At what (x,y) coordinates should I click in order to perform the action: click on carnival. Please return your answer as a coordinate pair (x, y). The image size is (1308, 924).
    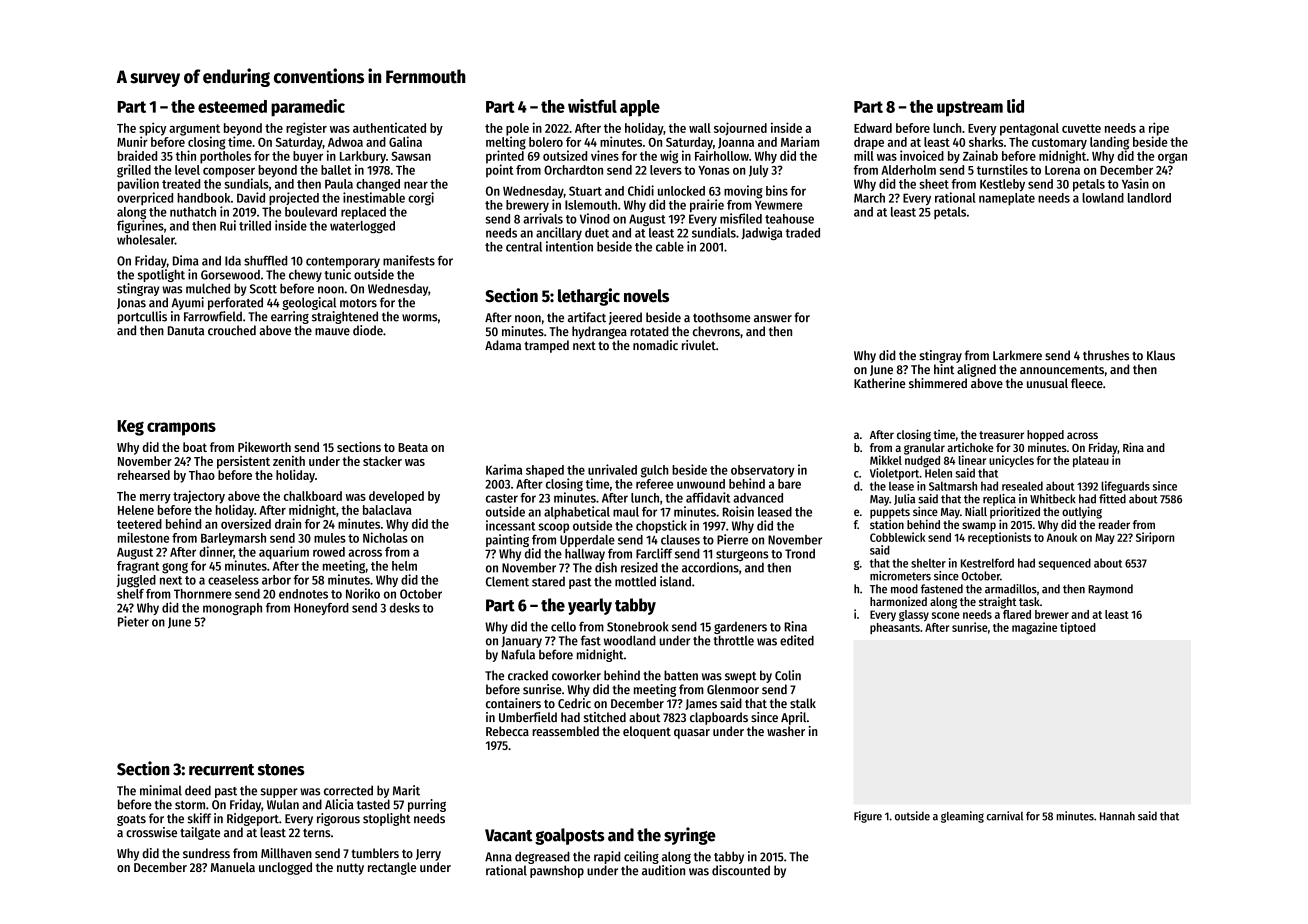
    Looking at the image, I should click on (1005, 816).
